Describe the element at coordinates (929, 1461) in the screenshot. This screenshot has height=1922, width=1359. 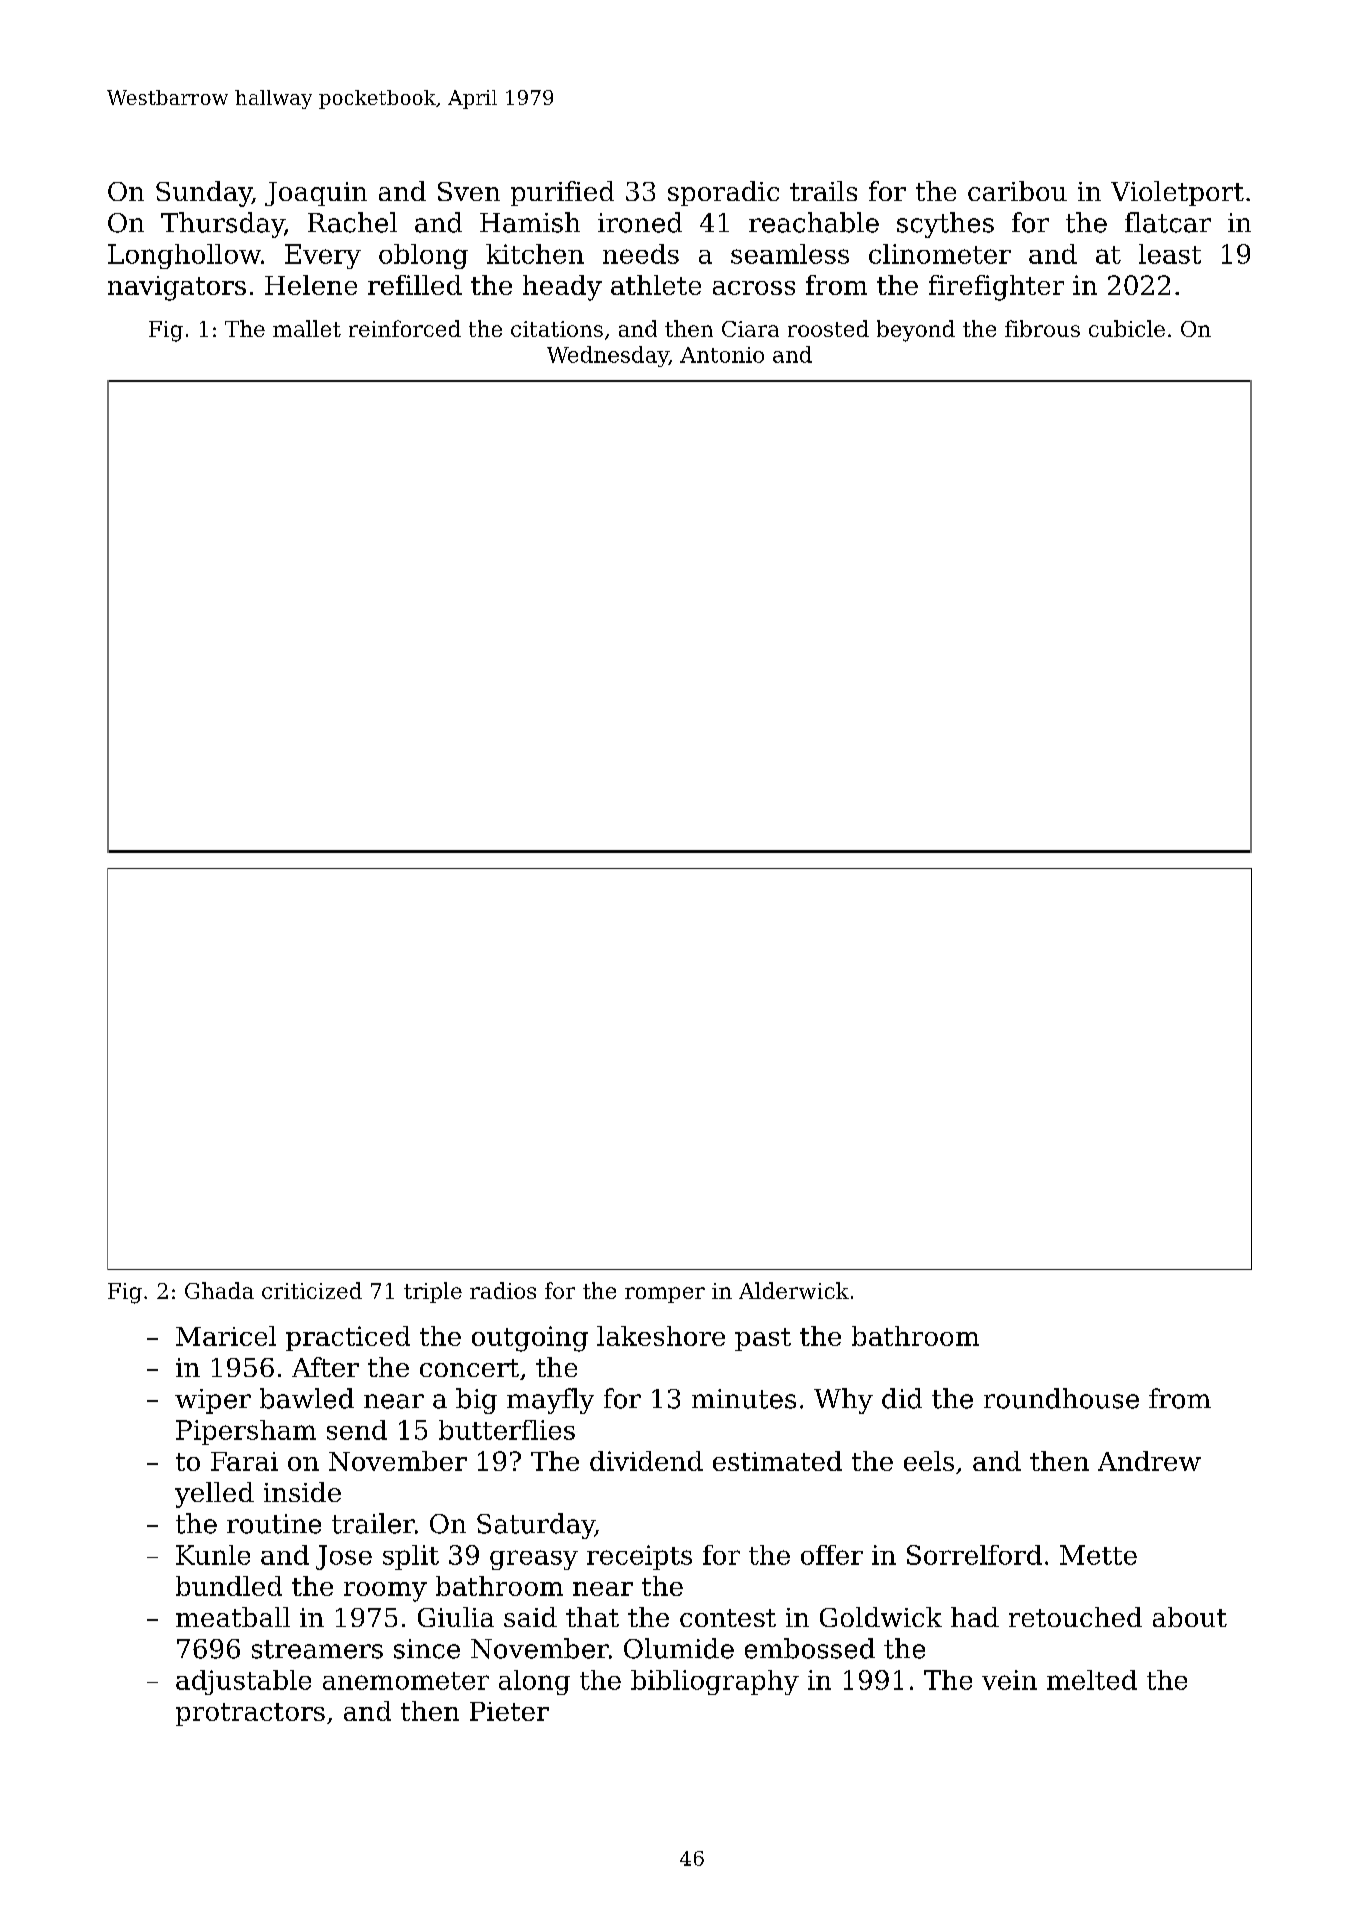
I see `eels` at that location.
